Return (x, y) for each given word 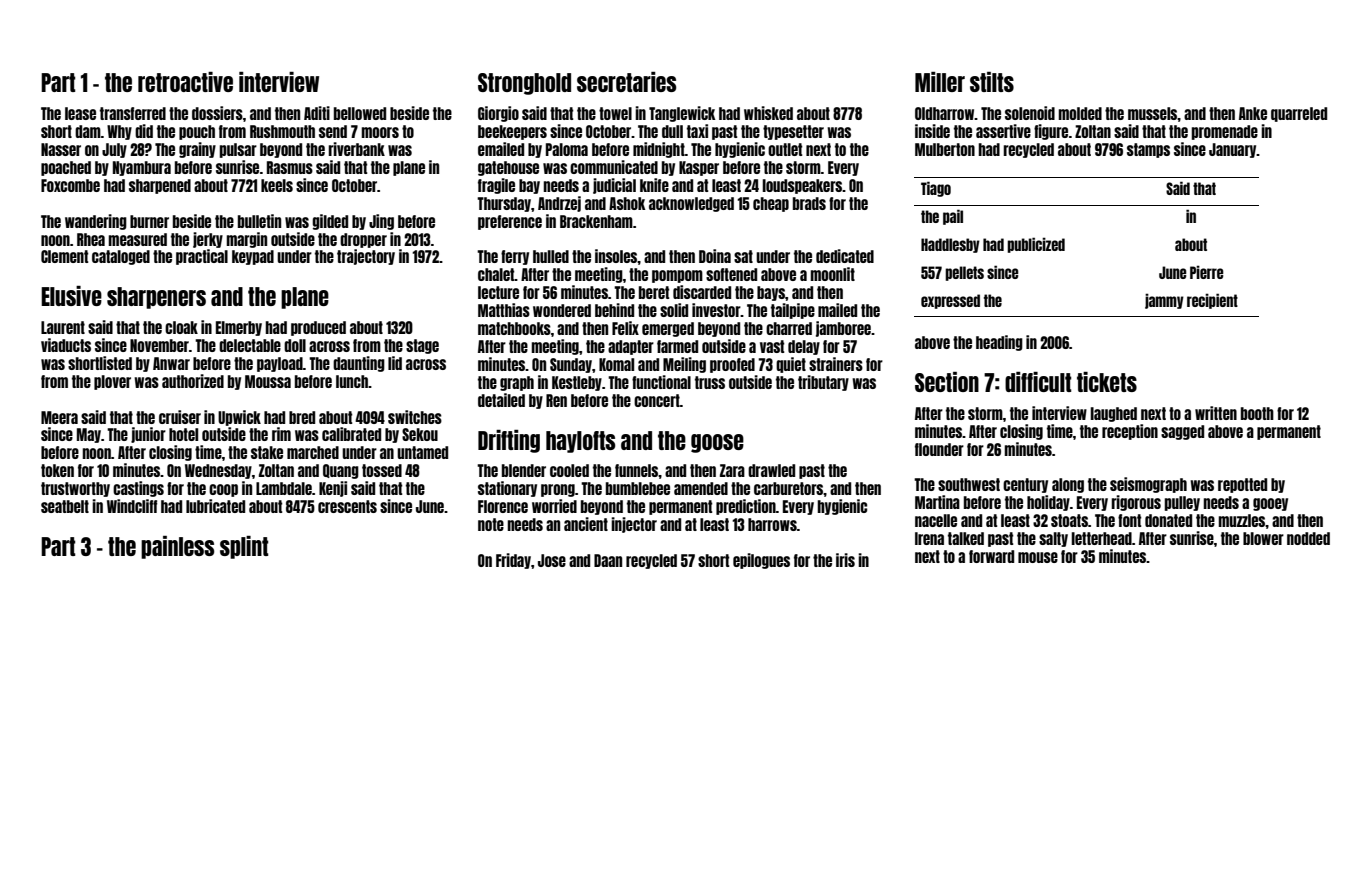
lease (80, 113)
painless (177, 547)
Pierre (1207, 272)
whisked (768, 113)
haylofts (580, 442)
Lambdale (284, 488)
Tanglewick (682, 114)
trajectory (366, 257)
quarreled (1299, 114)
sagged (1182, 432)
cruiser (180, 417)
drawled (771, 470)
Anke (1253, 113)
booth (1257, 413)
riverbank (356, 149)
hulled (551, 256)
